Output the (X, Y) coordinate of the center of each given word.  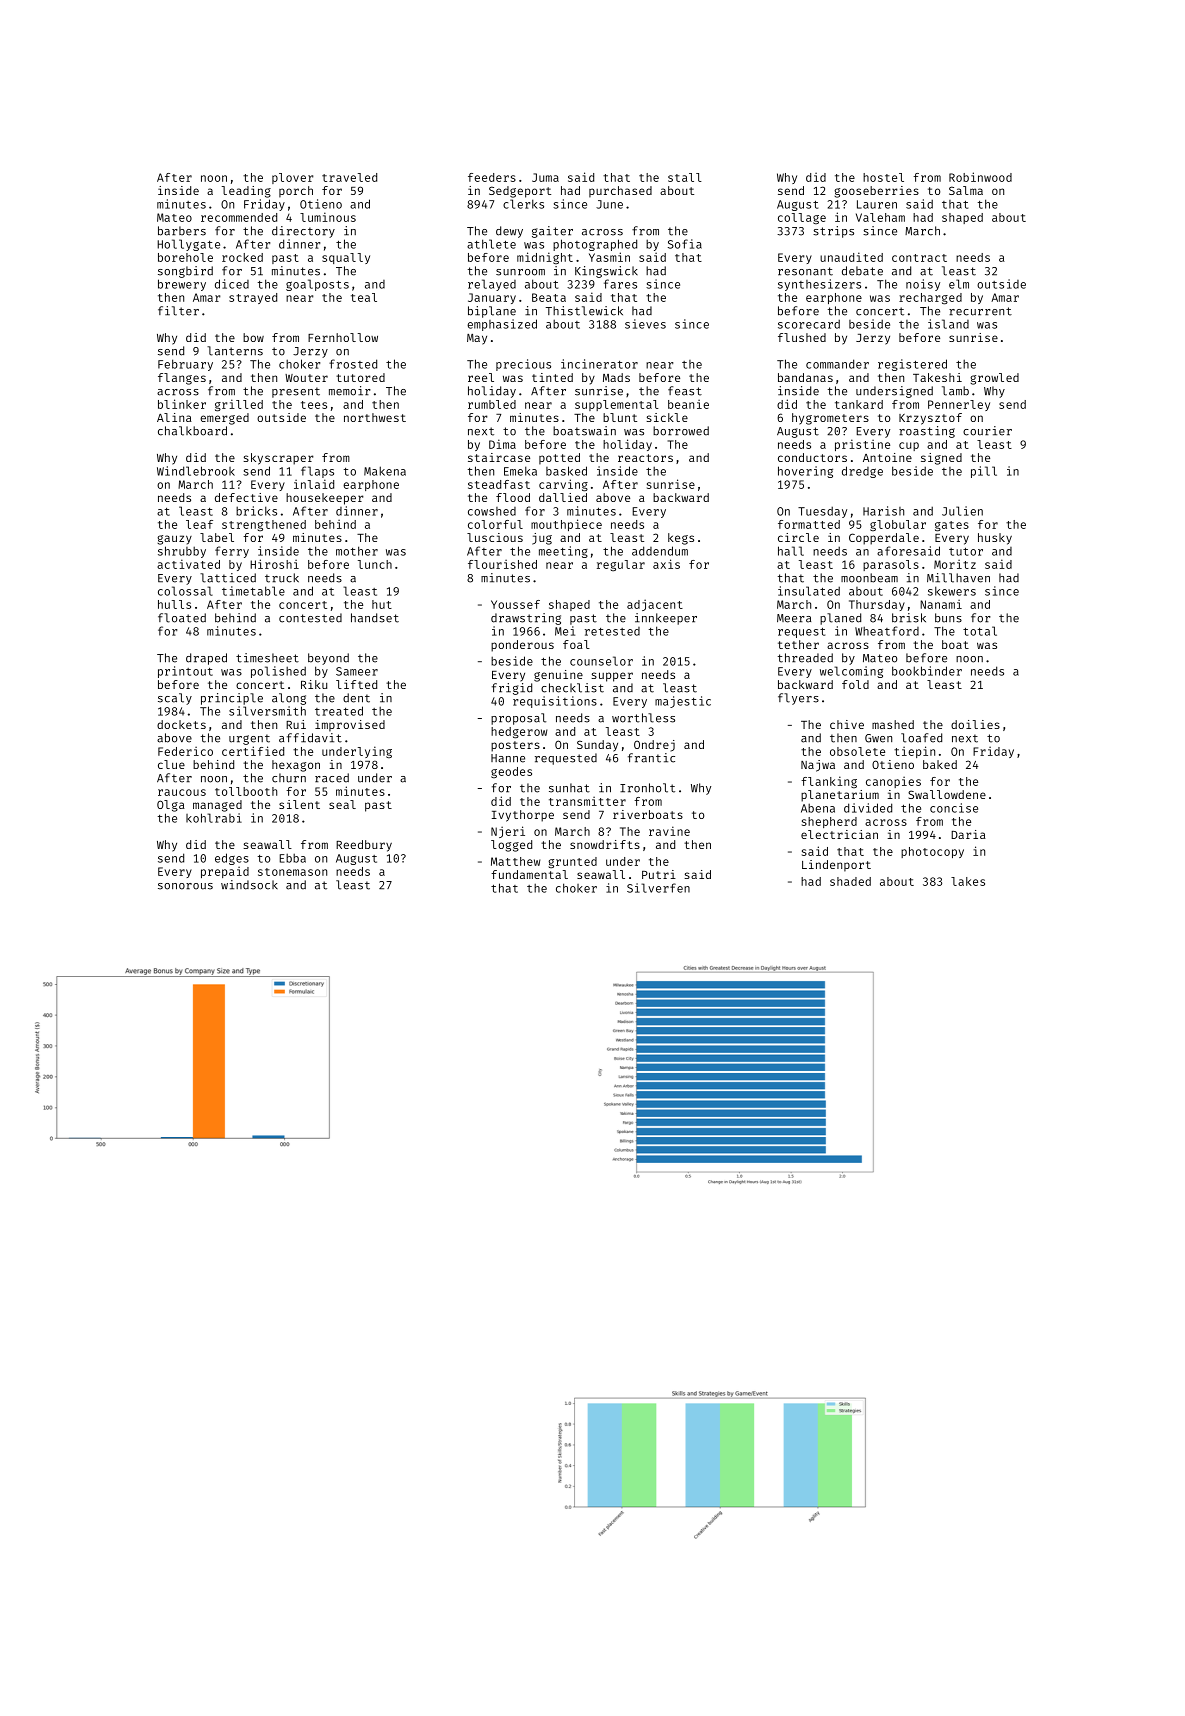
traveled (349, 177)
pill (984, 472)
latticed (228, 578)
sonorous (185, 886)
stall (685, 177)
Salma (966, 190)
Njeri (508, 832)
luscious (495, 537)
